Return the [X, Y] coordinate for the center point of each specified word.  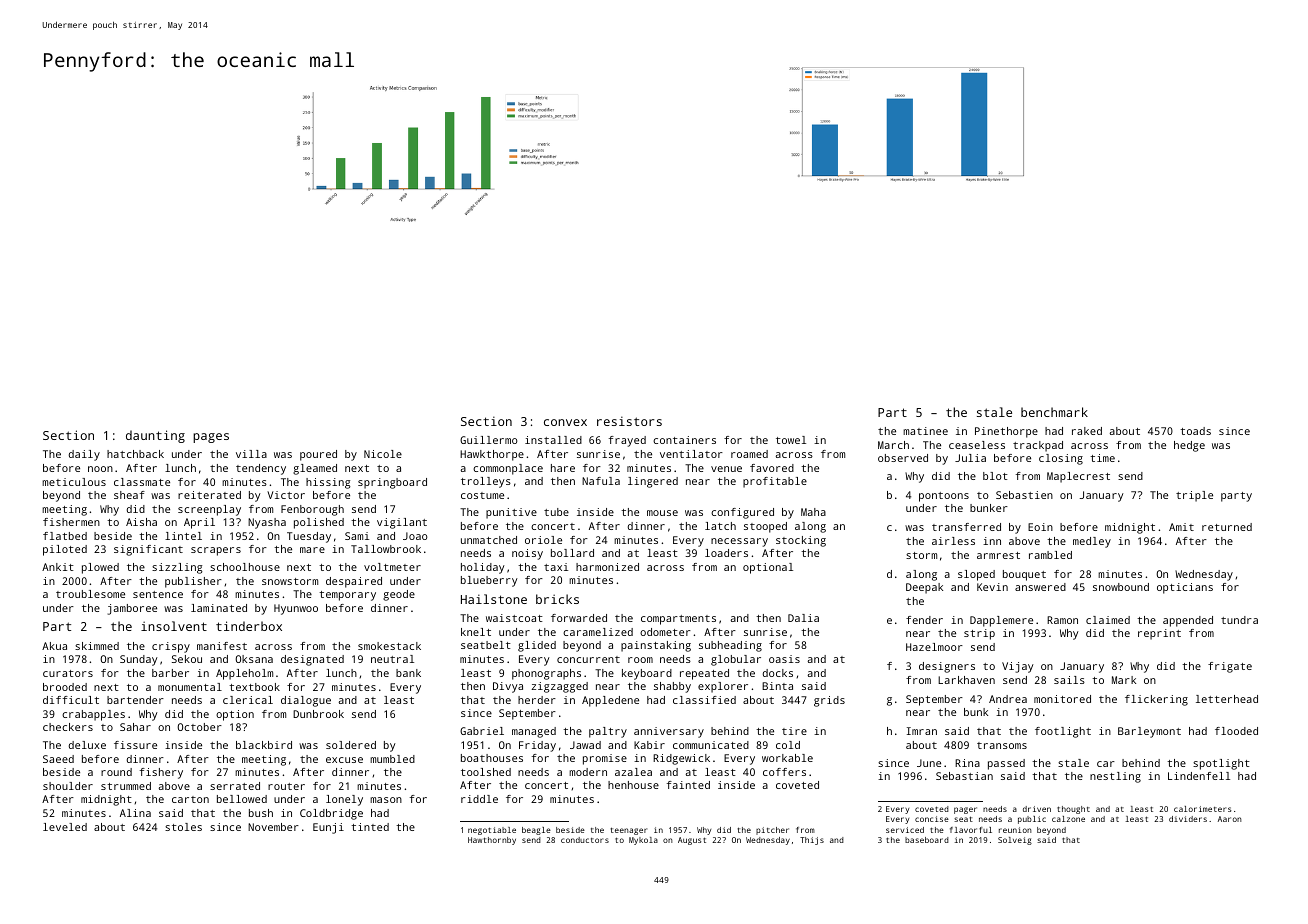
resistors [629, 421]
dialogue [306, 701]
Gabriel [482, 731]
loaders [726, 553]
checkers [68, 727]
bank [408, 673]
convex [565, 422]
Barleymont [1149, 732]
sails [1069, 680]
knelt [476, 632]
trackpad [1038, 446]
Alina [135, 813]
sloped [976, 575]
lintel [183, 536]
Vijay [1018, 667]
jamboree [132, 609]
